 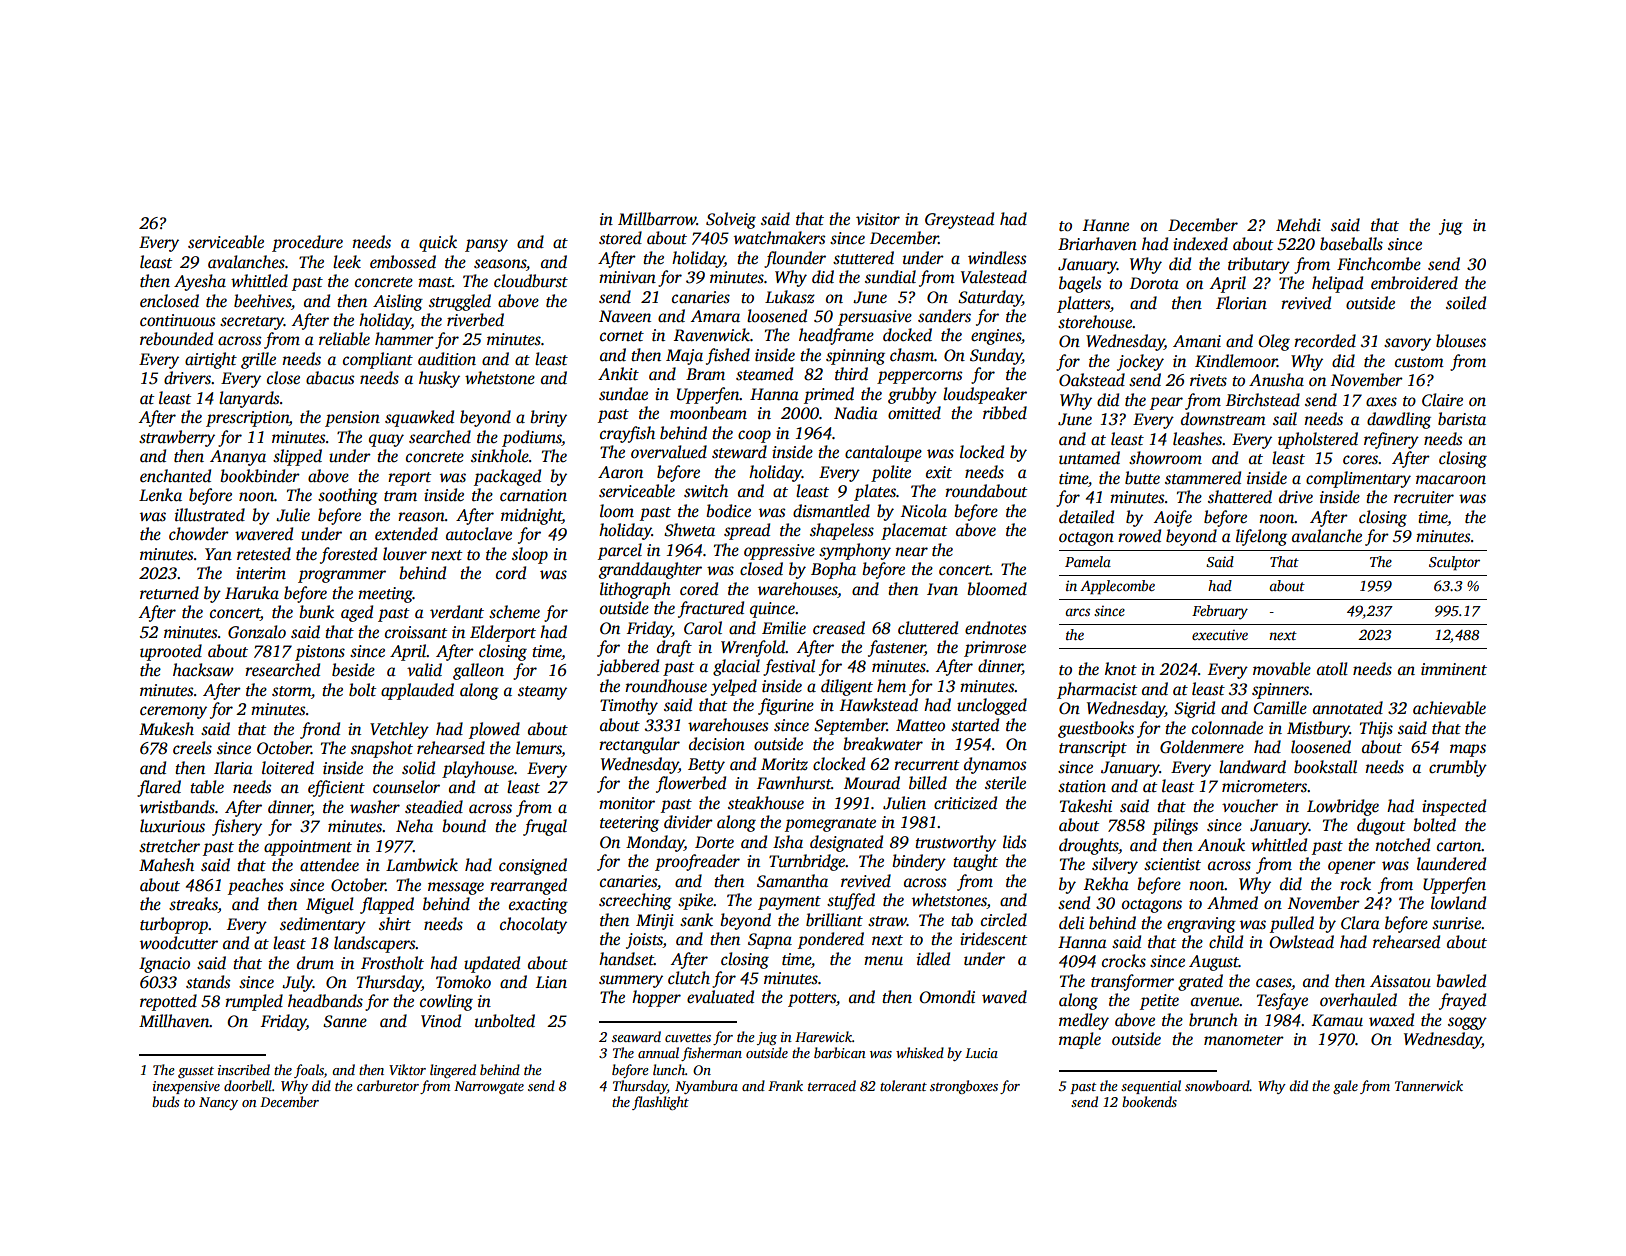 What do you see at coordinates (1121, 669) in the screenshot?
I see `knot` at bounding box center [1121, 669].
